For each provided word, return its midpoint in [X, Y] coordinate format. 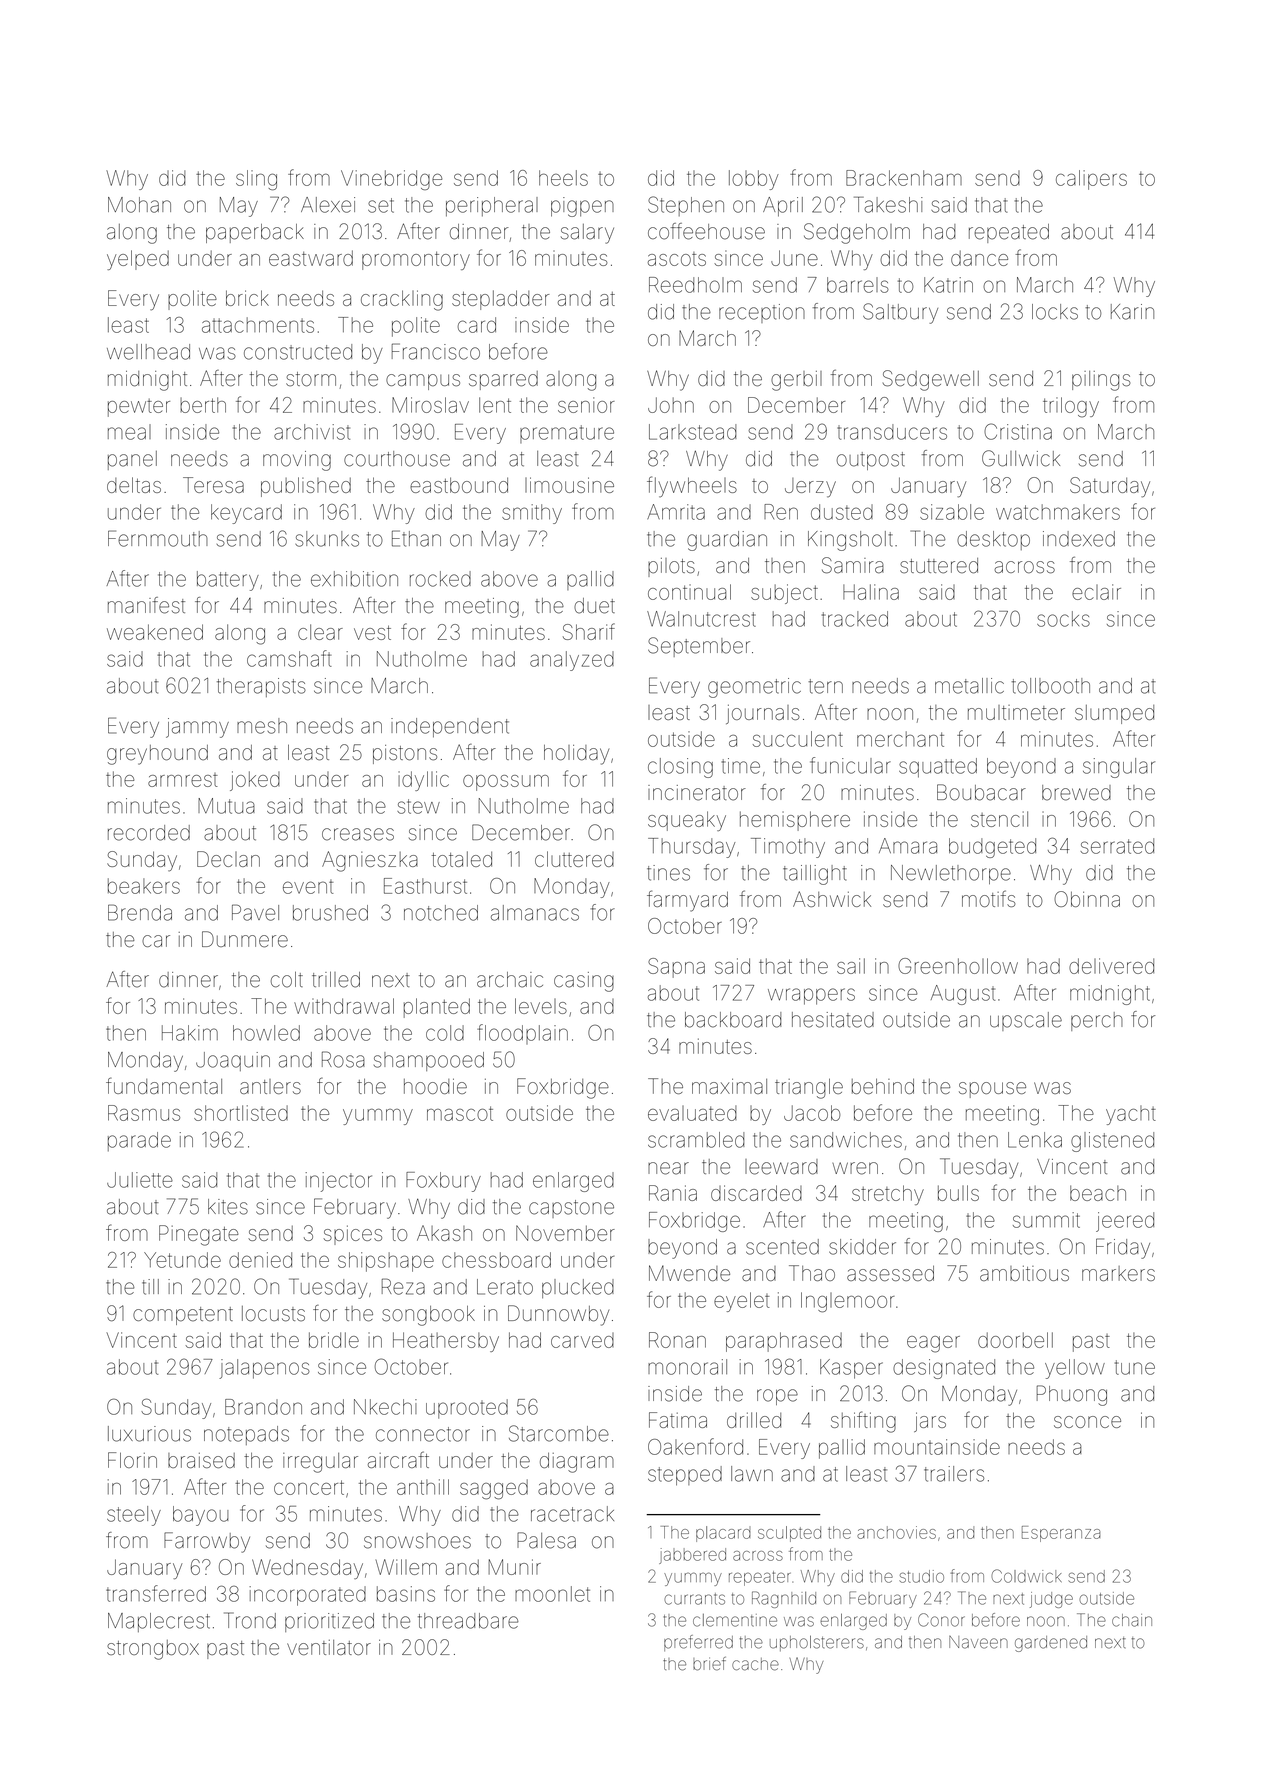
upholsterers [817, 1643]
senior [586, 405]
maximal [729, 1086]
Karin [1132, 312]
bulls [958, 1193]
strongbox [153, 1650]
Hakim [190, 1033]
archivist [312, 432]
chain [1132, 1620]
